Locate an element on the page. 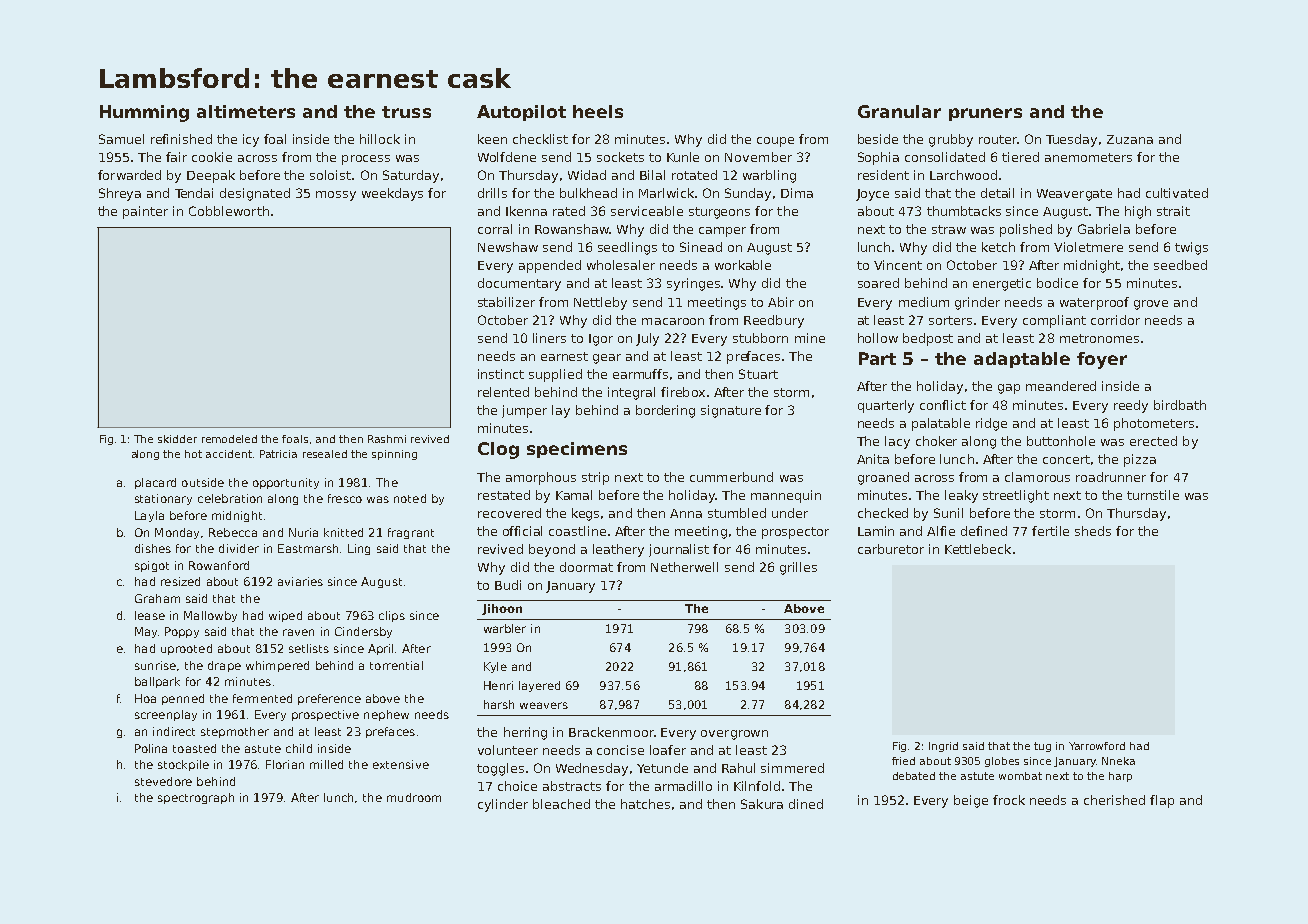 This document has width=1308, height=924. heels is located at coordinates (598, 111).
